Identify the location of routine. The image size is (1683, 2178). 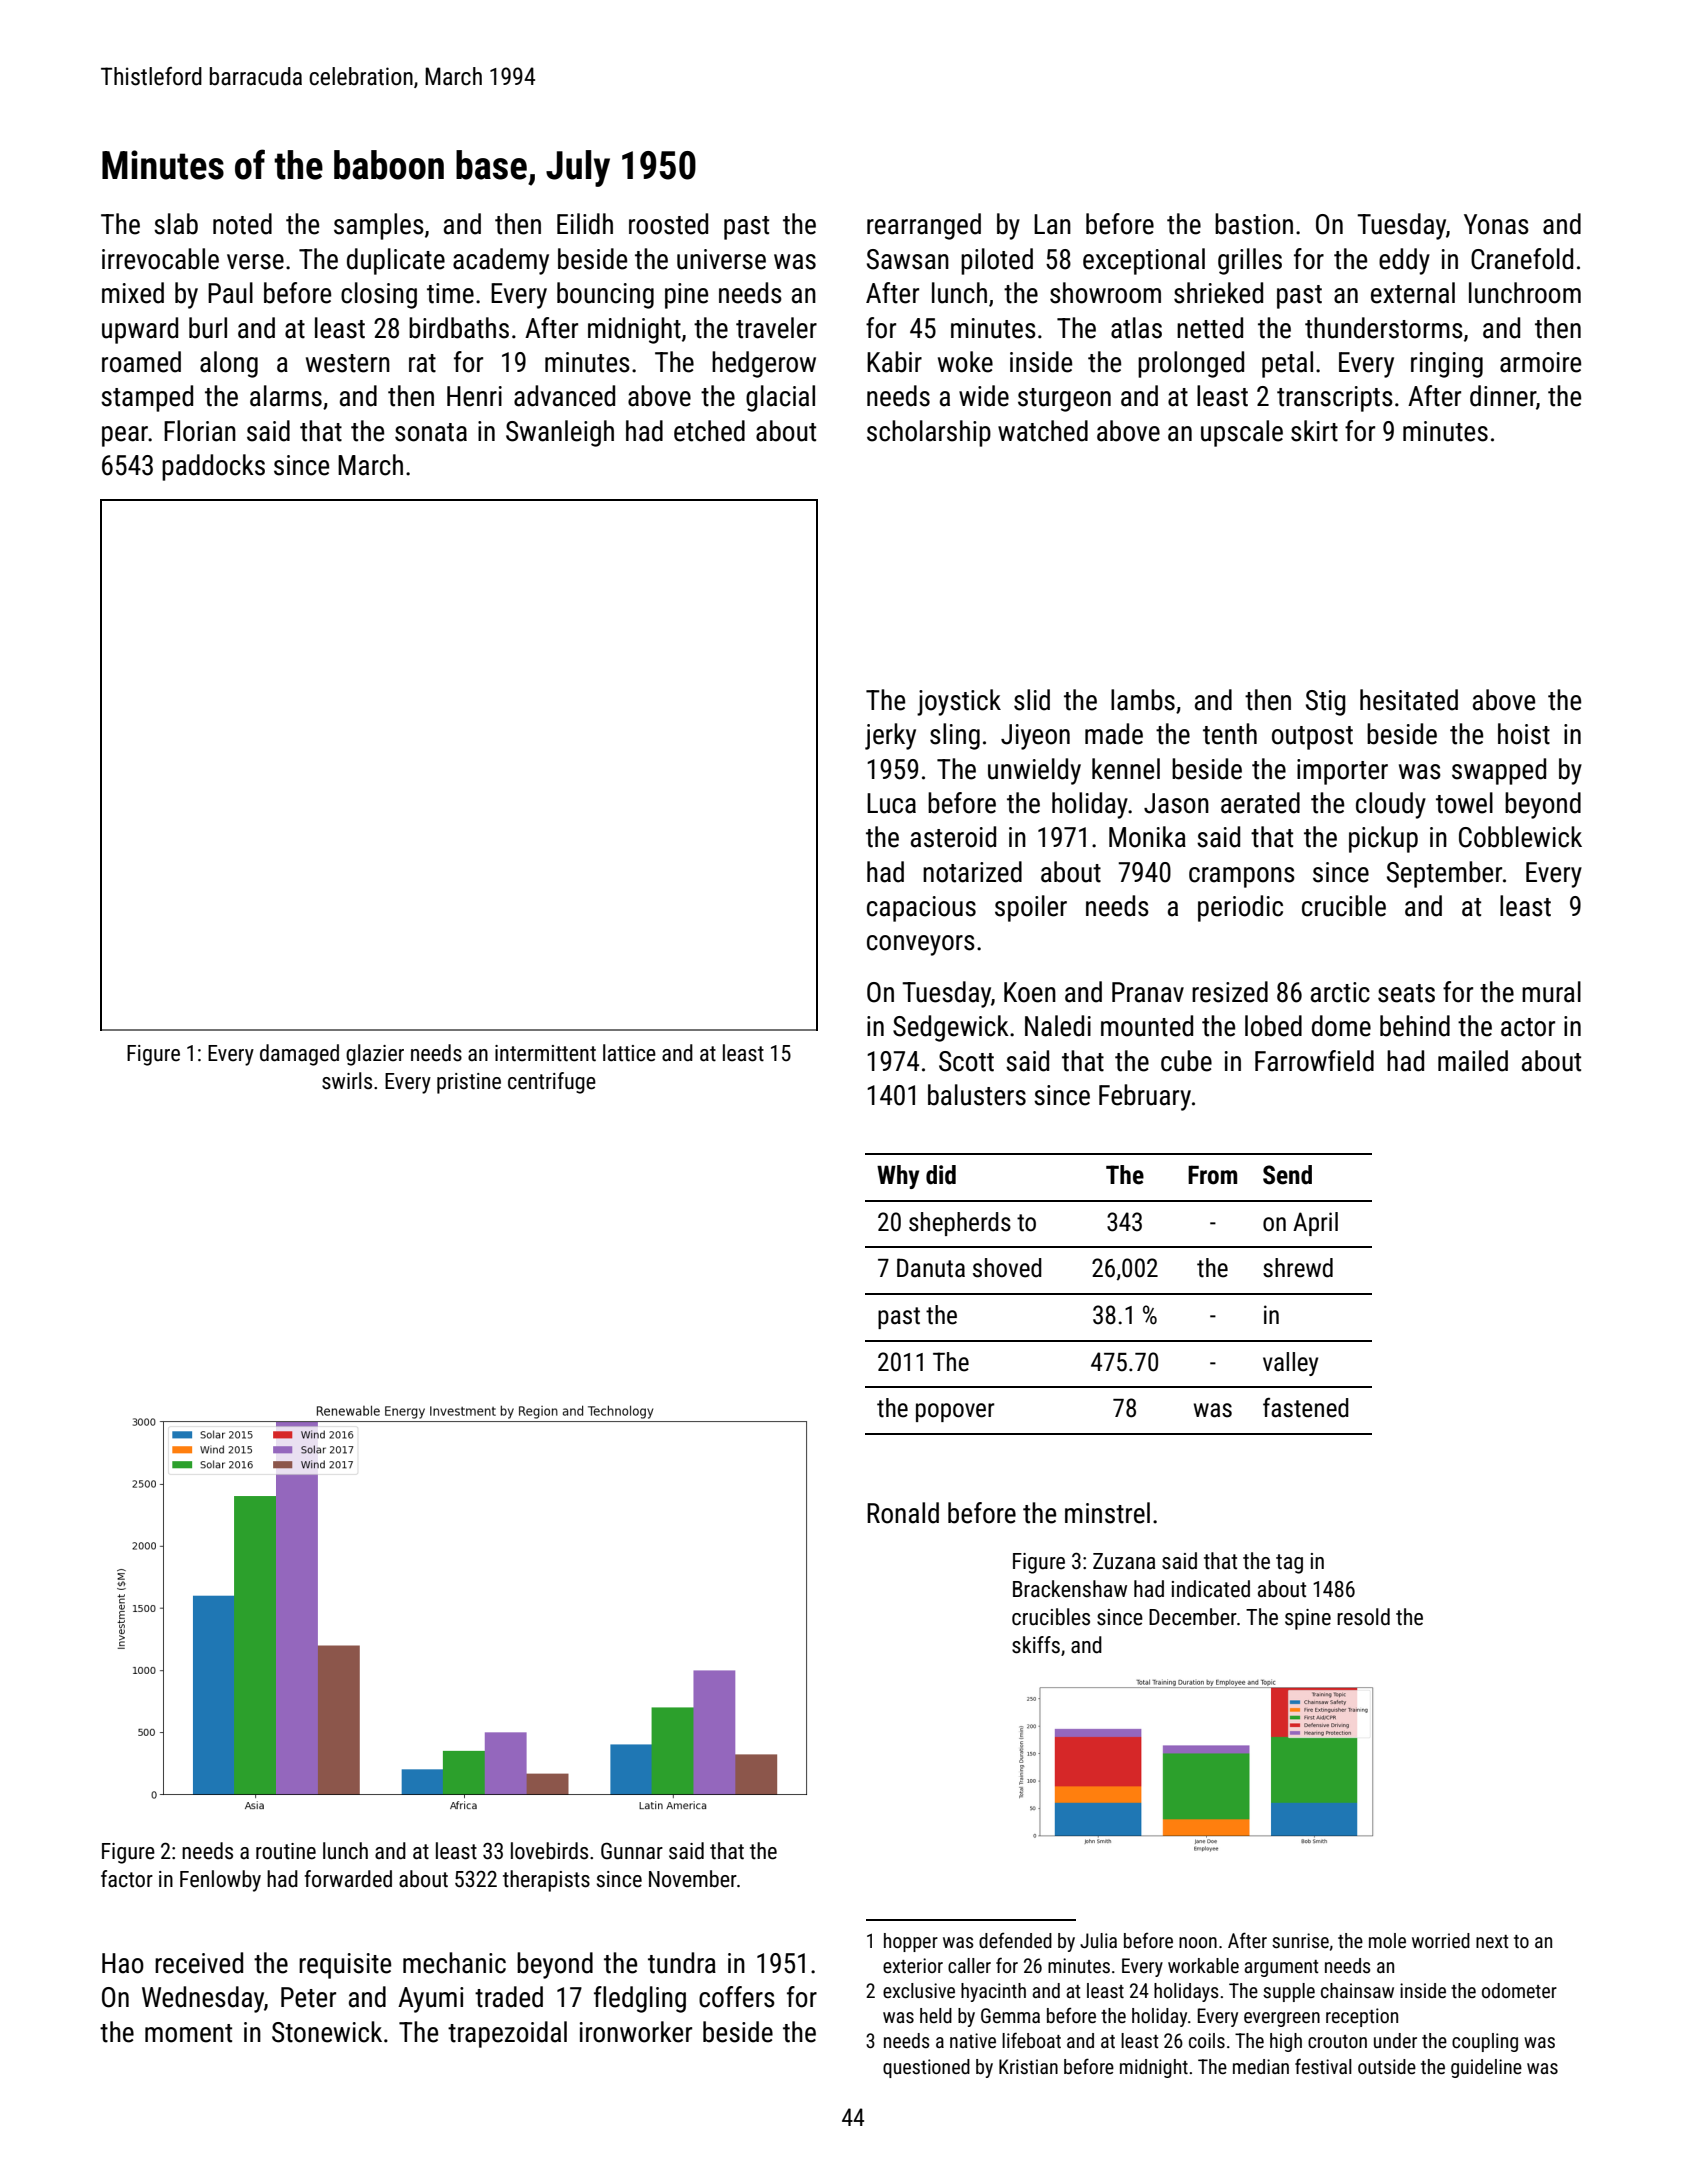
(286, 1851).
